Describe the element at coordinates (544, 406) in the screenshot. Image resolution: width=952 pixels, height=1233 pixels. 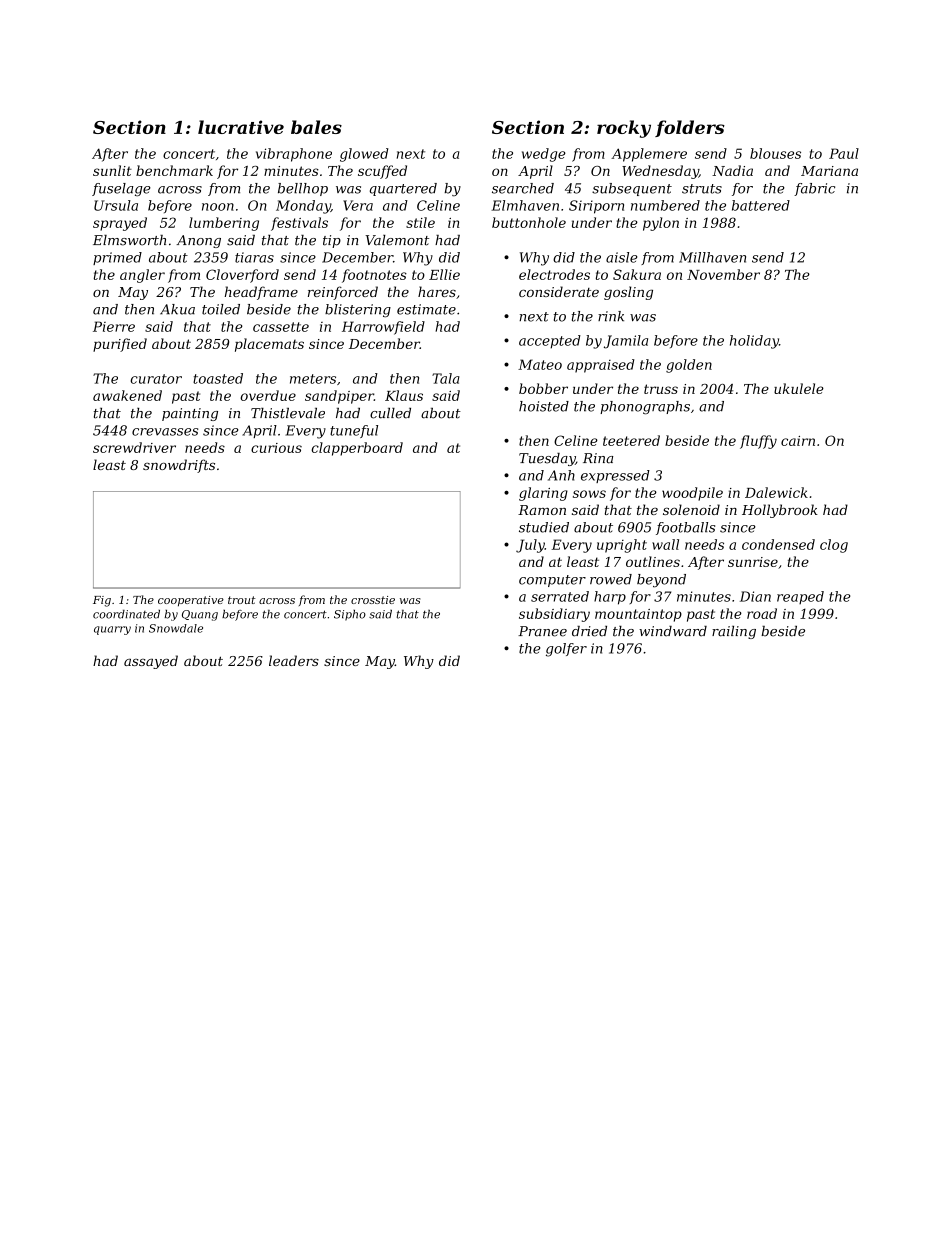
I see `hoisted` at that location.
